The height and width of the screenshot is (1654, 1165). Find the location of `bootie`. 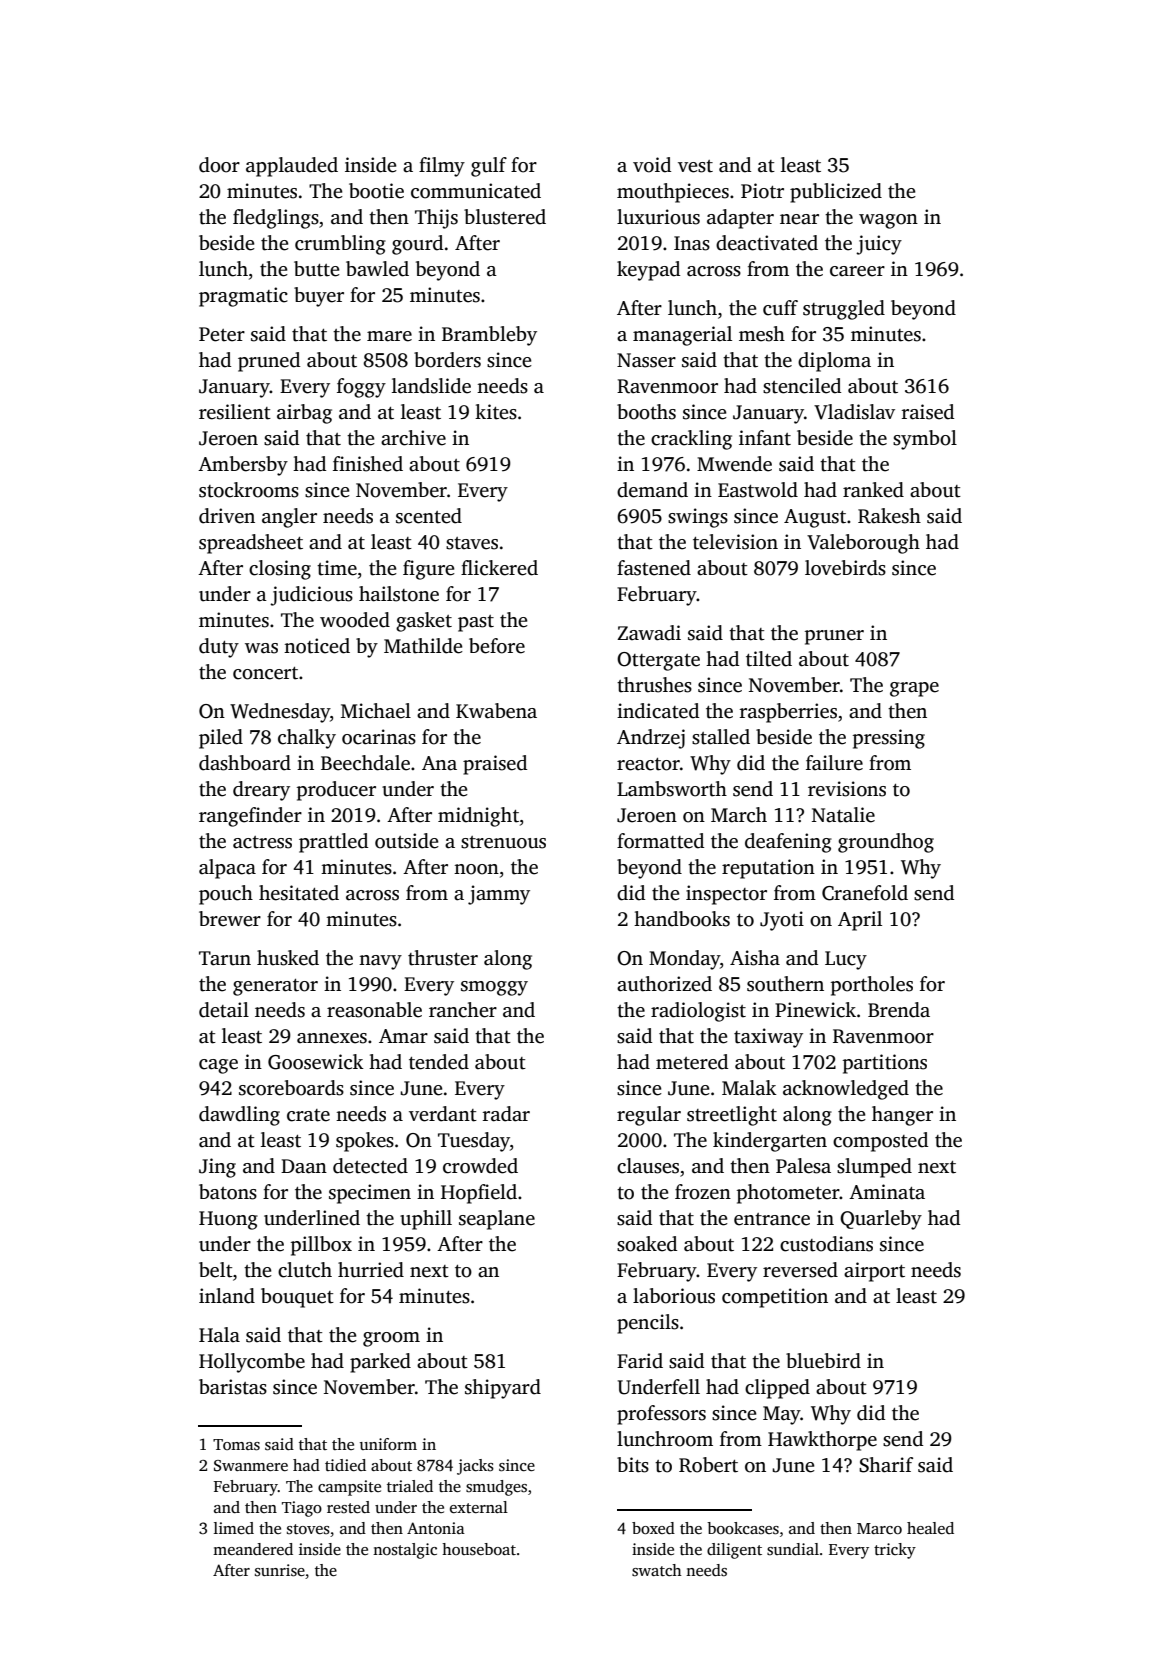

bootie is located at coordinates (376, 191).
